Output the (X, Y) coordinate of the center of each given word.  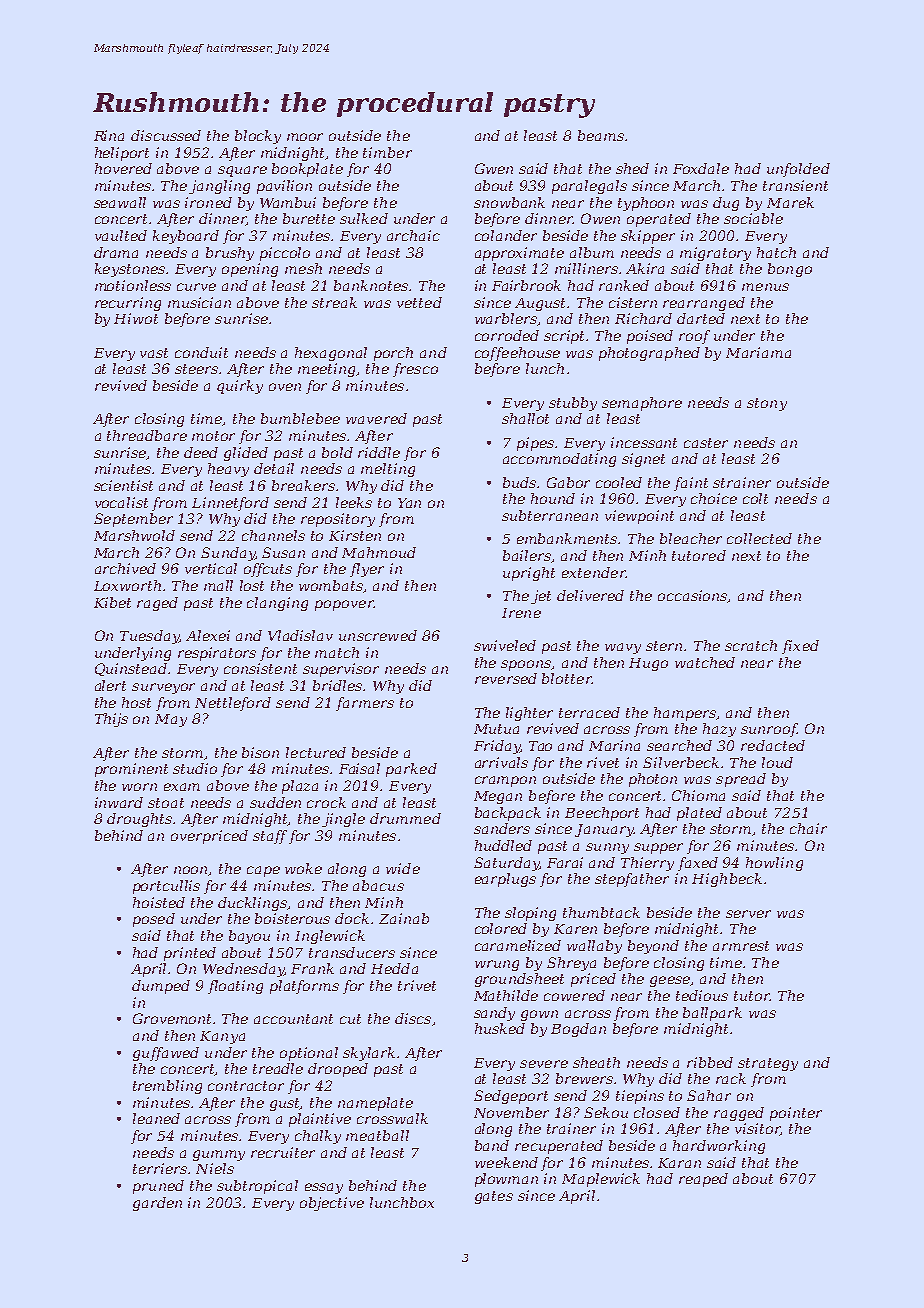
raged (157, 604)
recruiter (283, 1152)
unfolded (798, 170)
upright (529, 574)
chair (808, 828)
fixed (800, 647)
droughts (139, 820)
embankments (568, 538)
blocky (258, 137)
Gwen (494, 168)
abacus (378, 885)
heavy (228, 470)
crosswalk (392, 1118)
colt (755, 498)
